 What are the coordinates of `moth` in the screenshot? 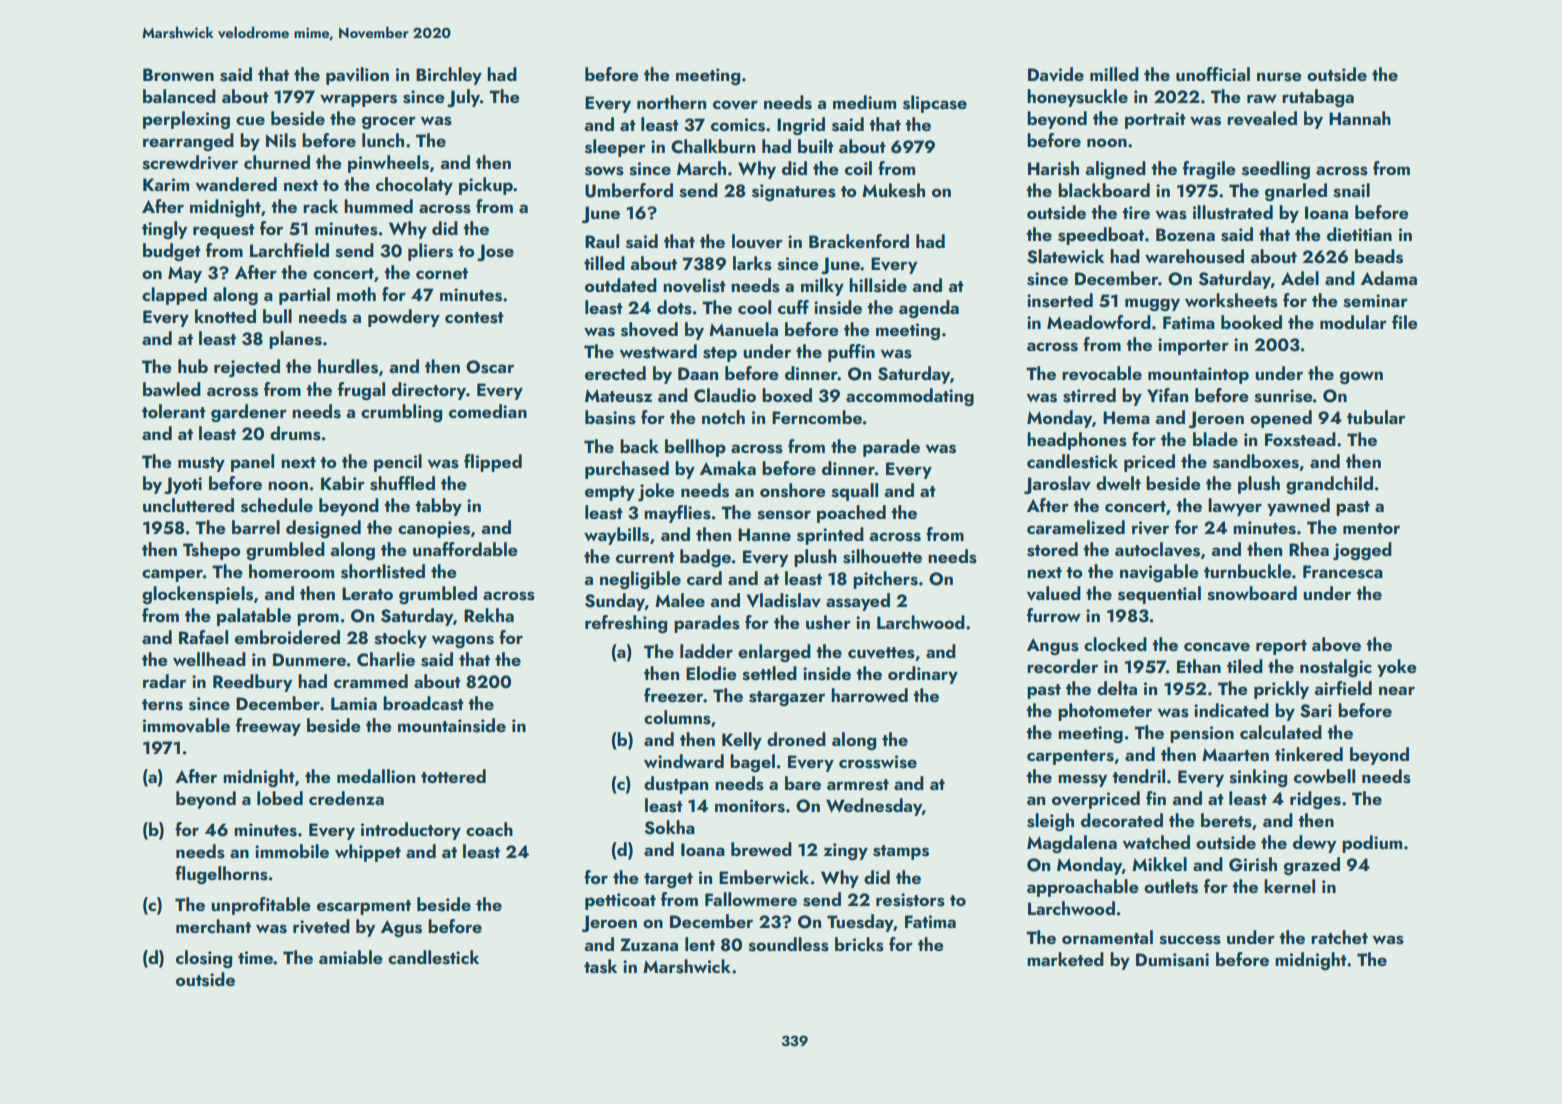 It's located at (356, 294).
